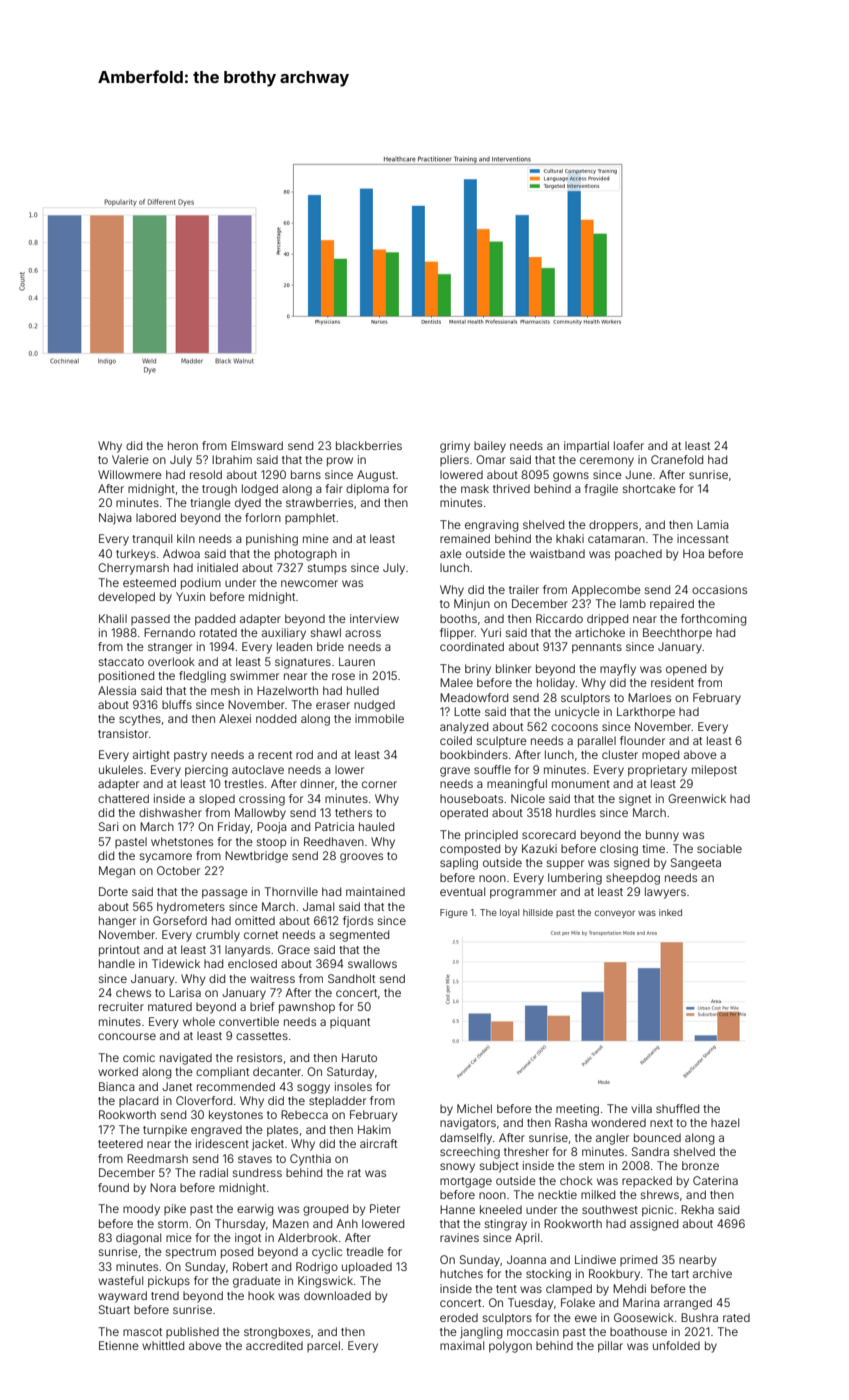 The image size is (849, 1400). What do you see at coordinates (524, 589) in the screenshot?
I see `trailer` at bounding box center [524, 589].
